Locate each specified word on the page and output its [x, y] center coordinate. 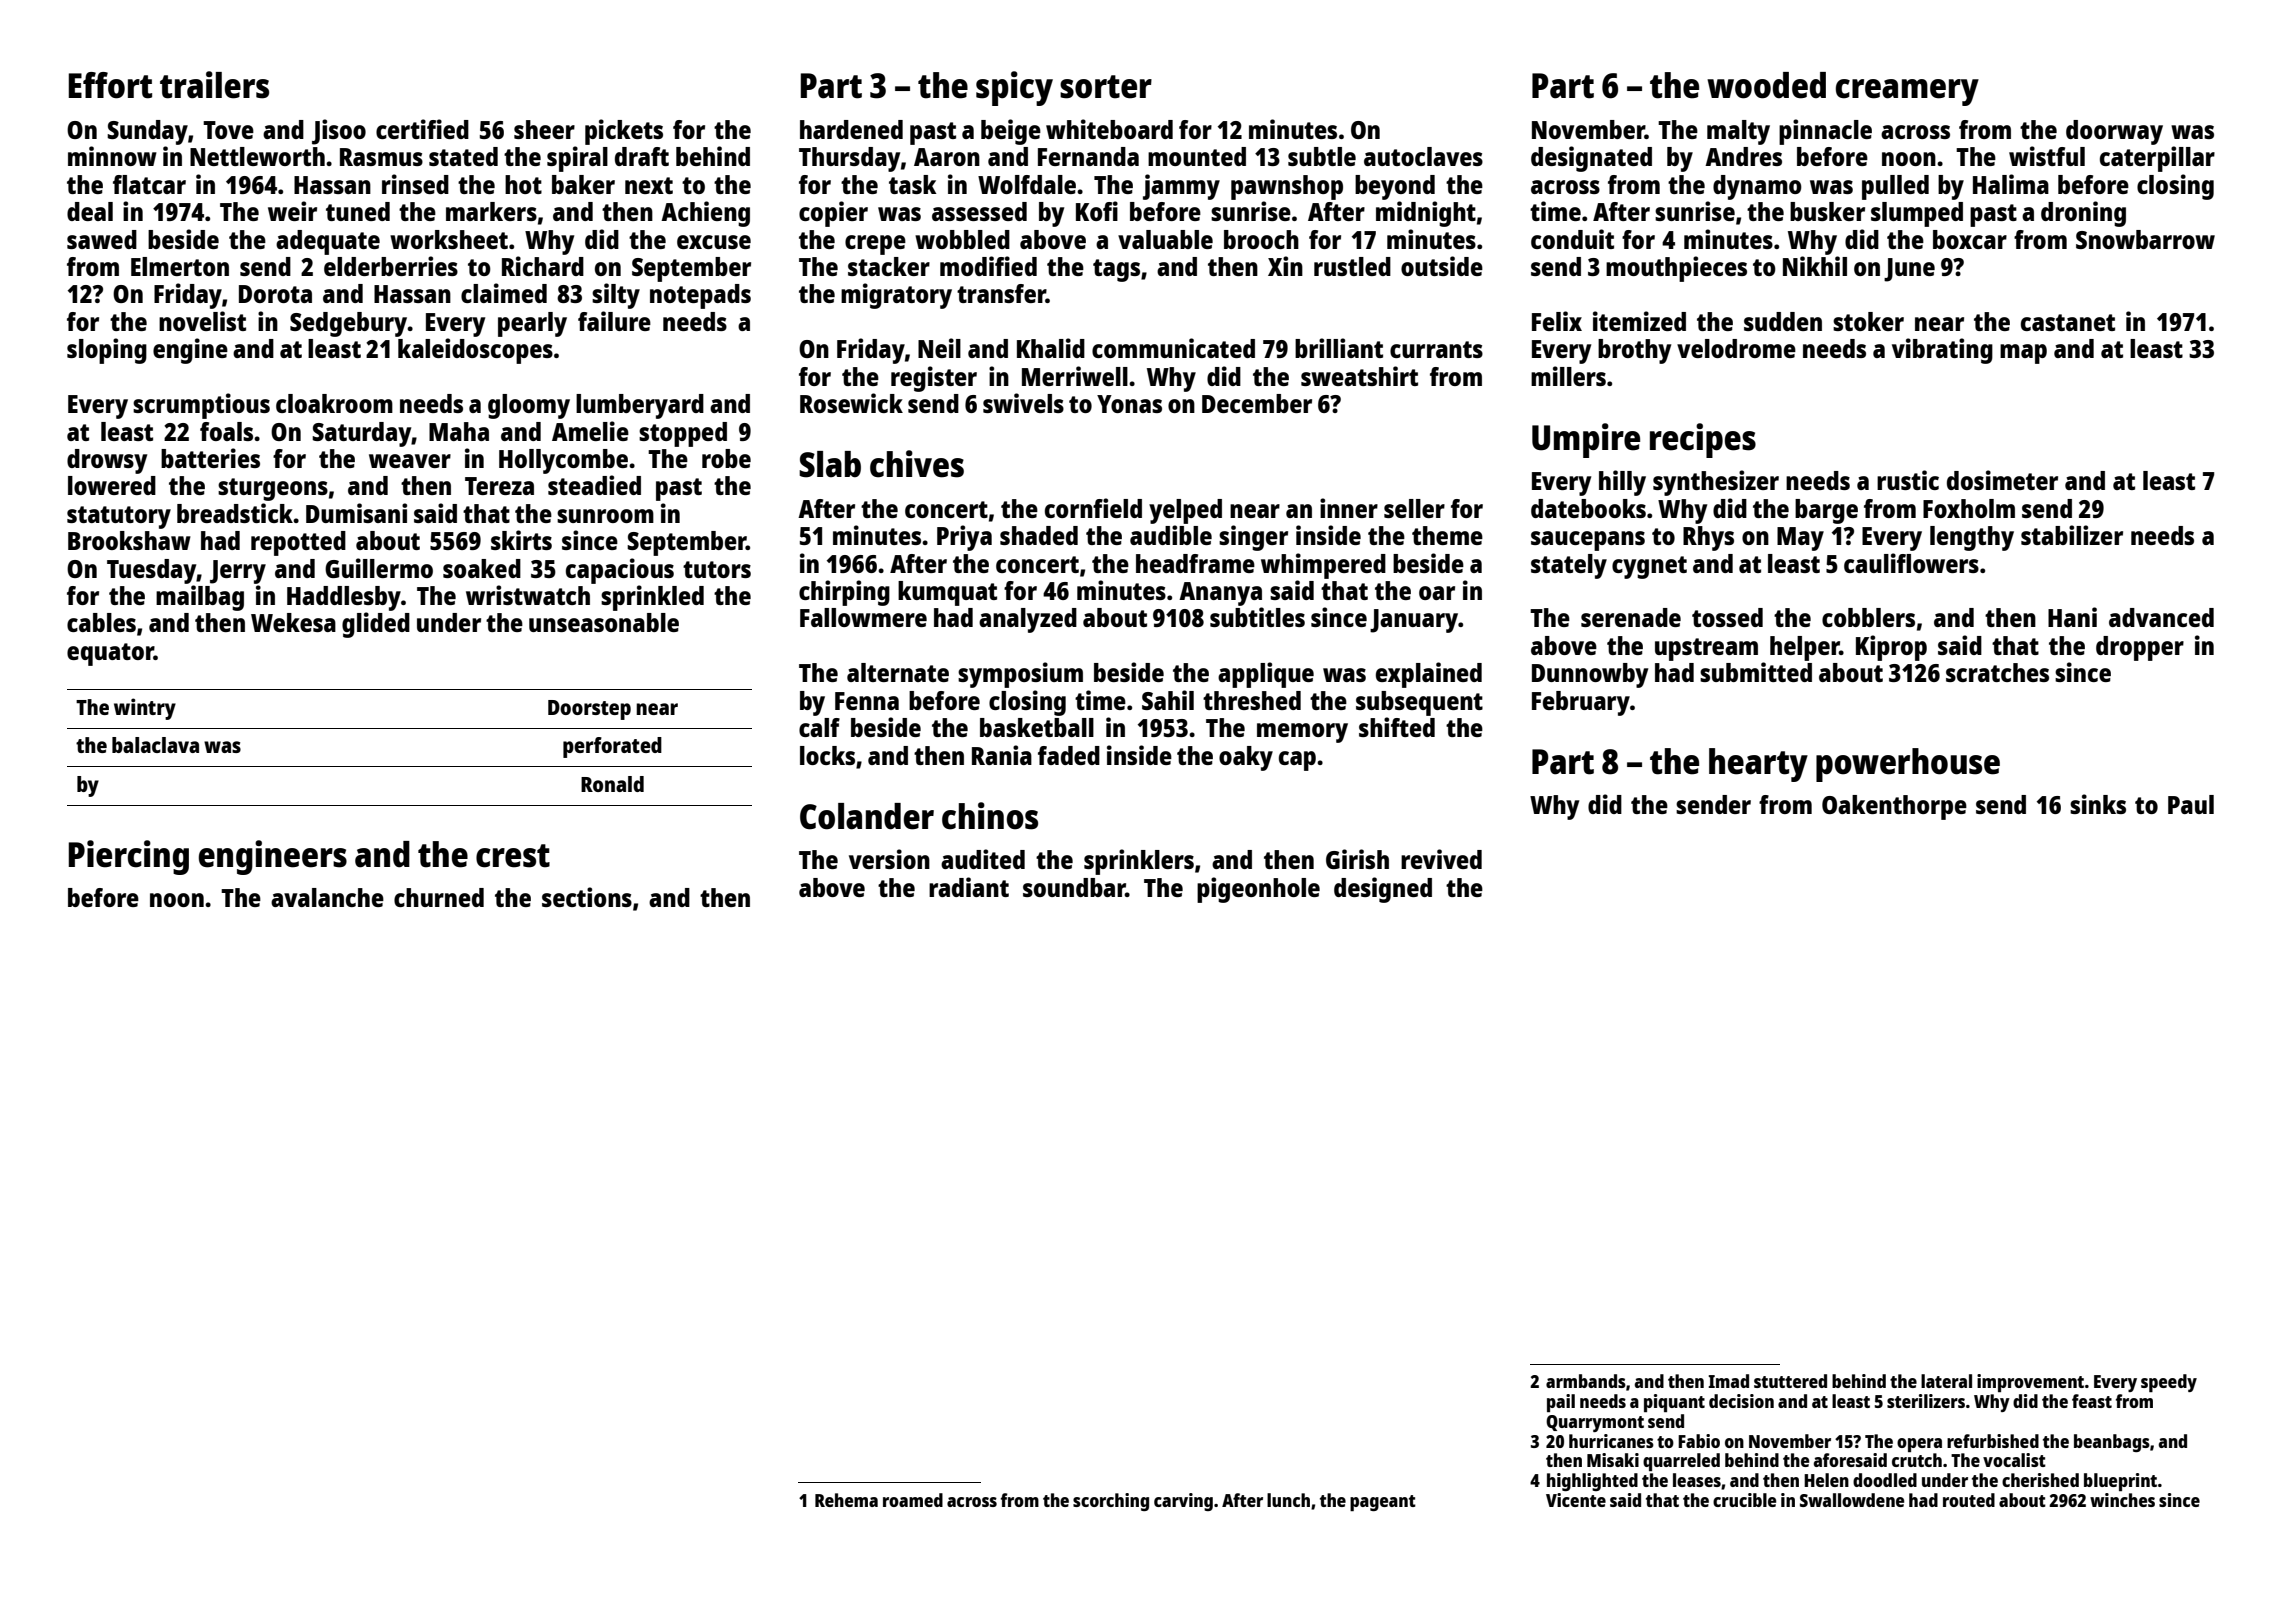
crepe [875, 245]
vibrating [1942, 351]
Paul [2191, 804]
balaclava [155, 745]
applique [1266, 675]
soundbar [1074, 887]
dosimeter [2002, 480]
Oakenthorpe [1894, 807]
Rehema [846, 1500]
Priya [964, 538]
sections [587, 897]
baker [583, 184]
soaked [482, 568]
